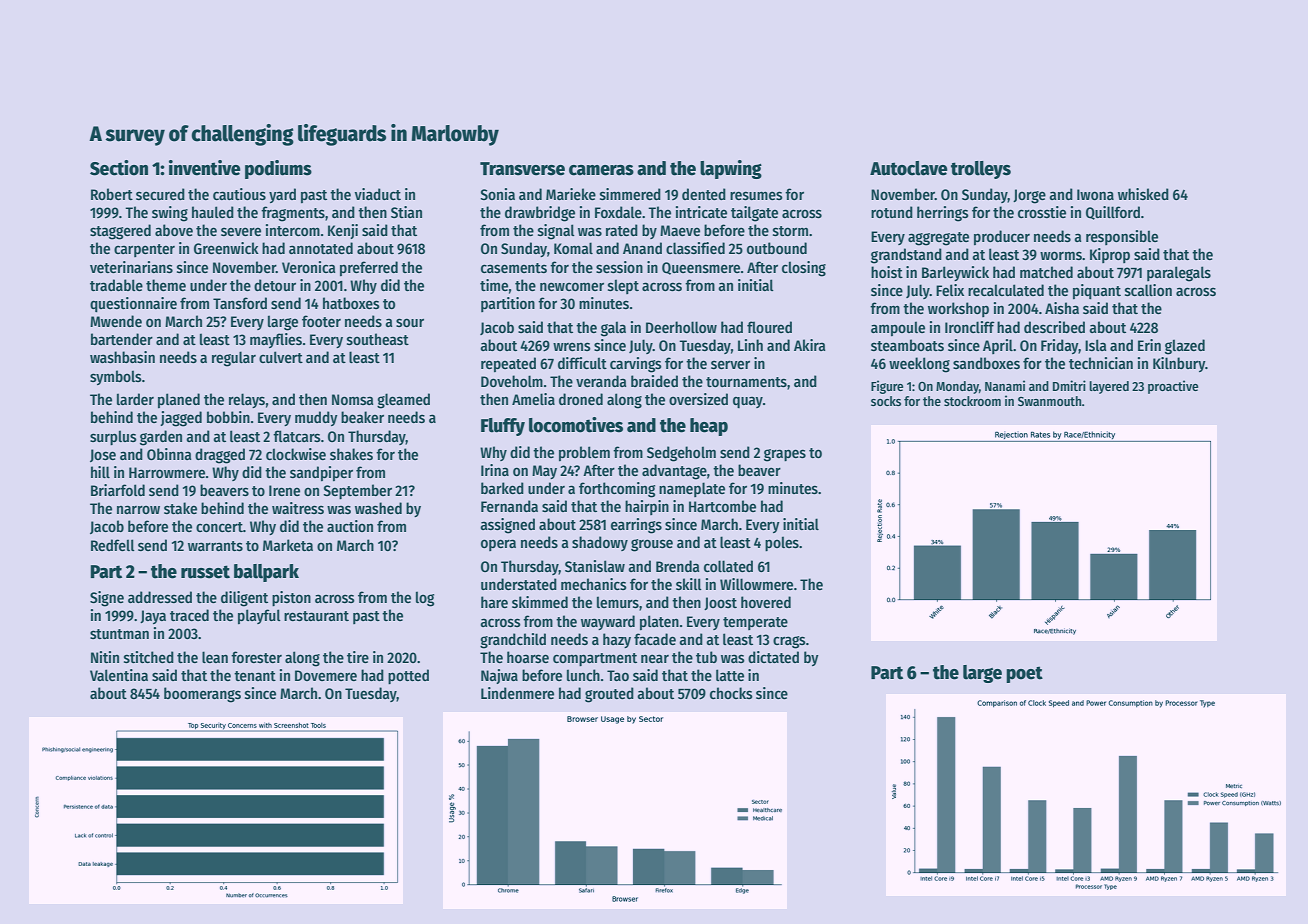  I want to click on locomotives, so click(576, 425).
